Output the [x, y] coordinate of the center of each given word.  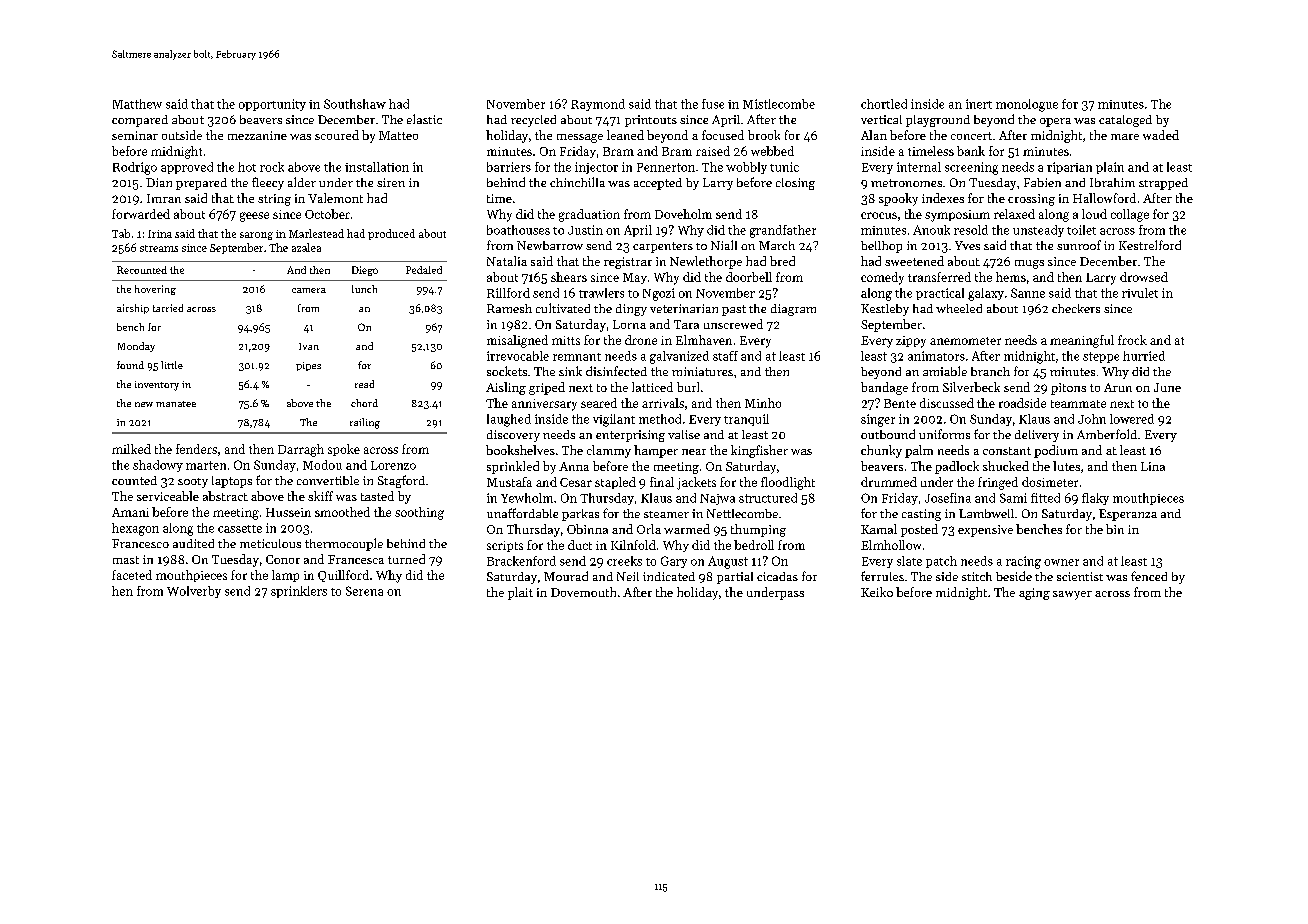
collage [1130, 215]
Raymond [598, 105]
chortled [884, 104]
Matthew [137, 104]
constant [1007, 451]
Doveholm [683, 214]
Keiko [877, 592]
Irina [160, 234]
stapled [615, 483]
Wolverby [194, 592]
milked [131, 449]
